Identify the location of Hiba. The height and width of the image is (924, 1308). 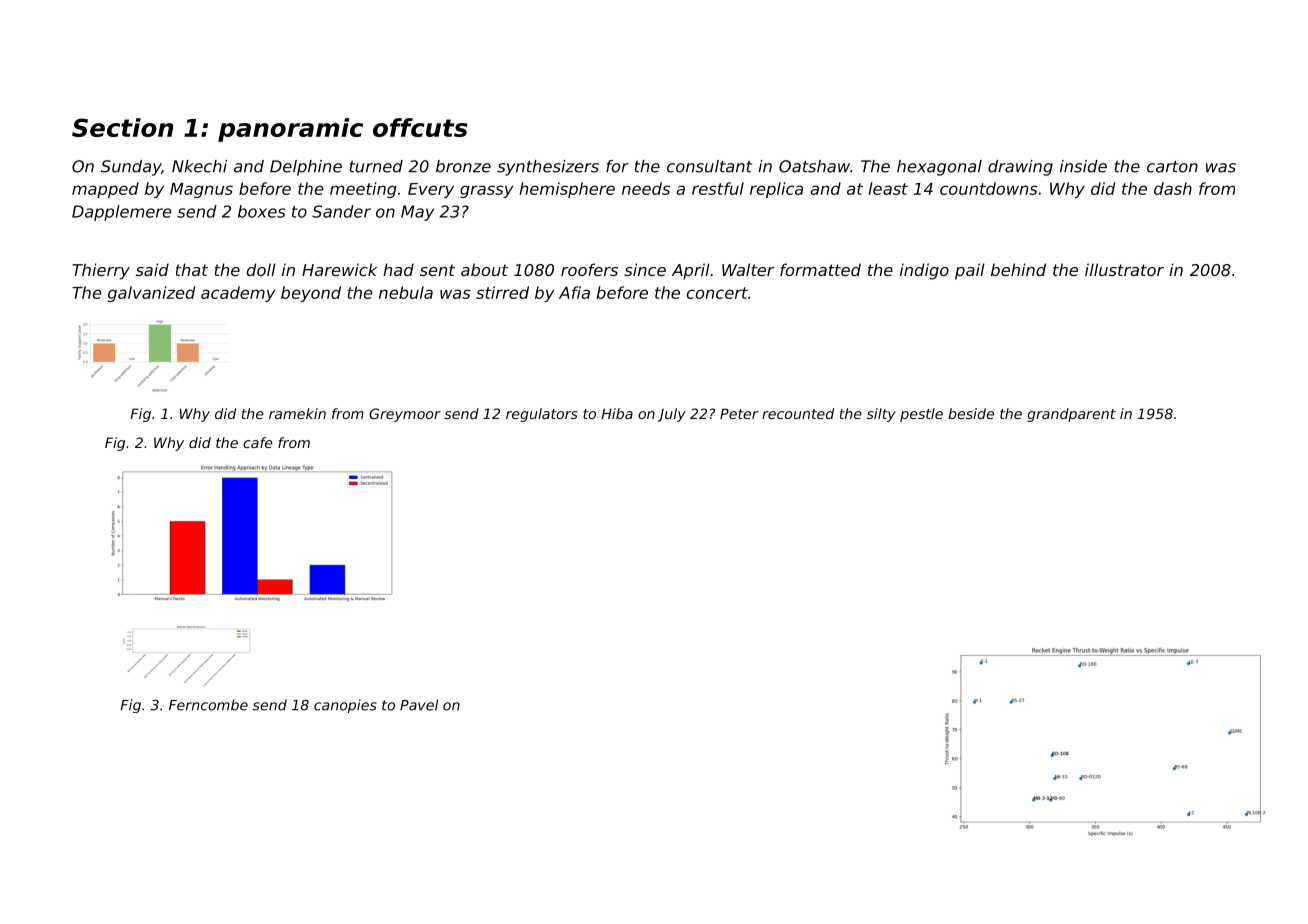
(617, 413).
